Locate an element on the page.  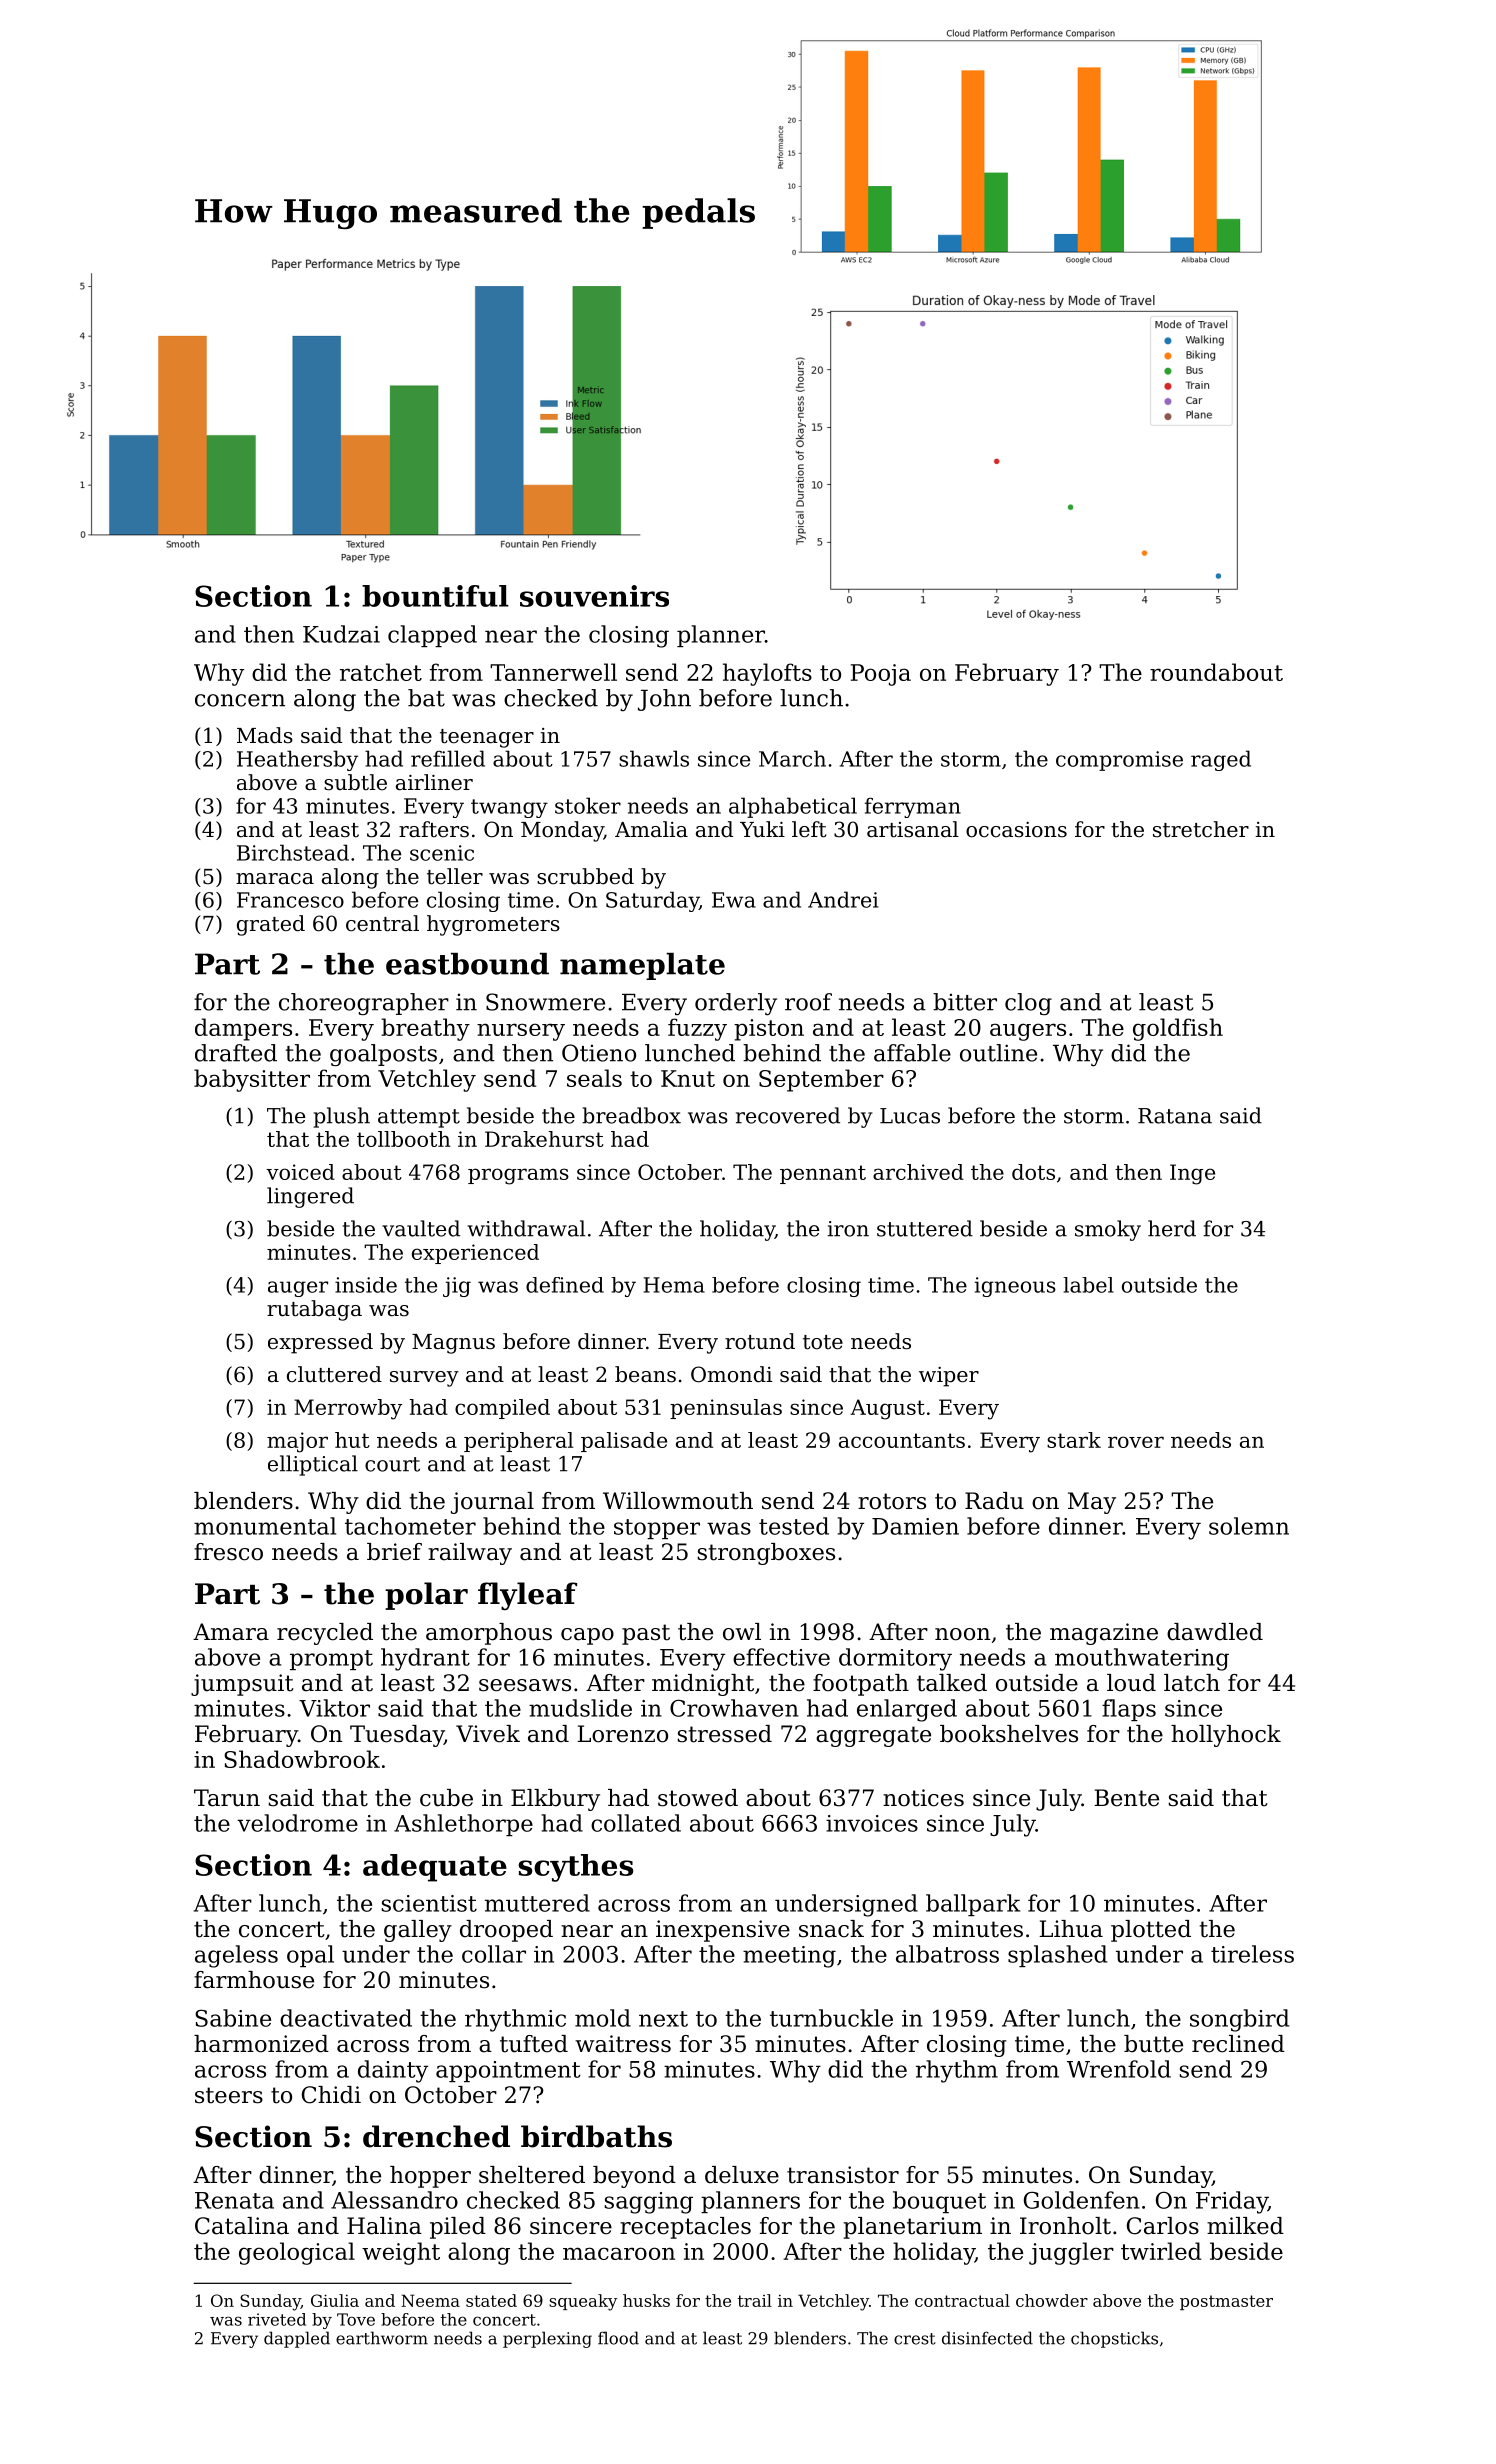
drafted is located at coordinates (236, 1053).
